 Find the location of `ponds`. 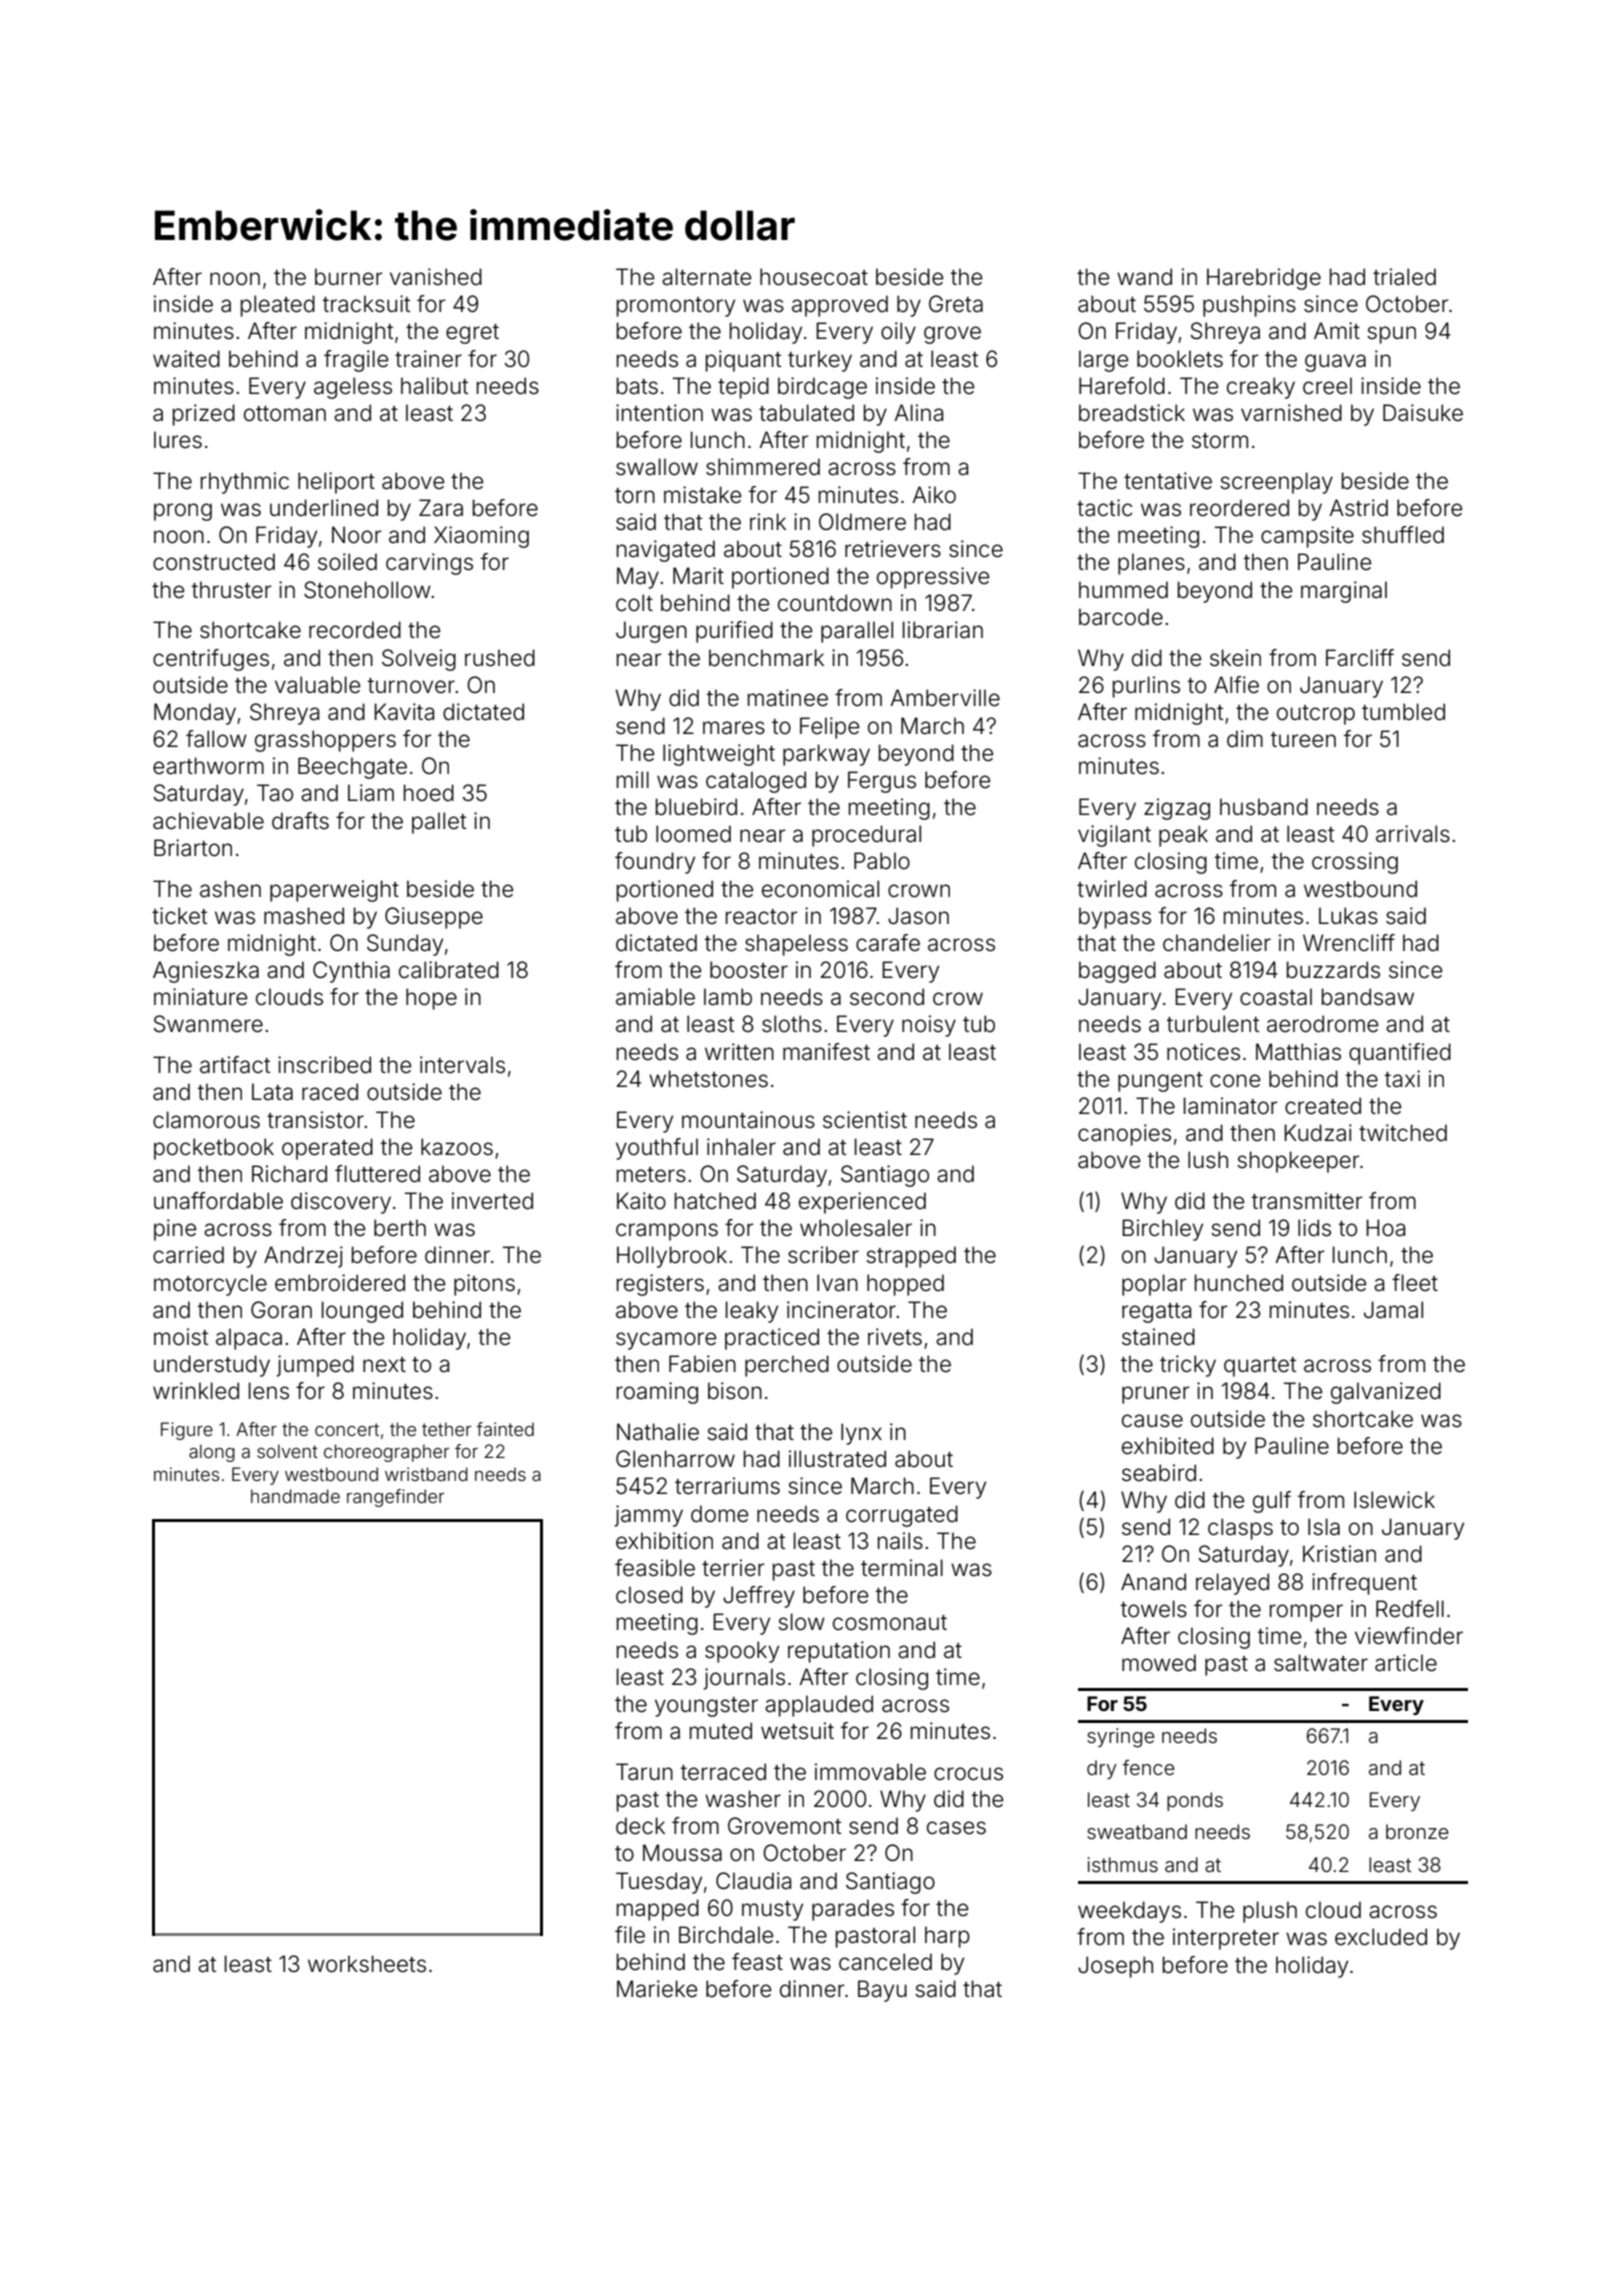

ponds is located at coordinates (1195, 1801).
